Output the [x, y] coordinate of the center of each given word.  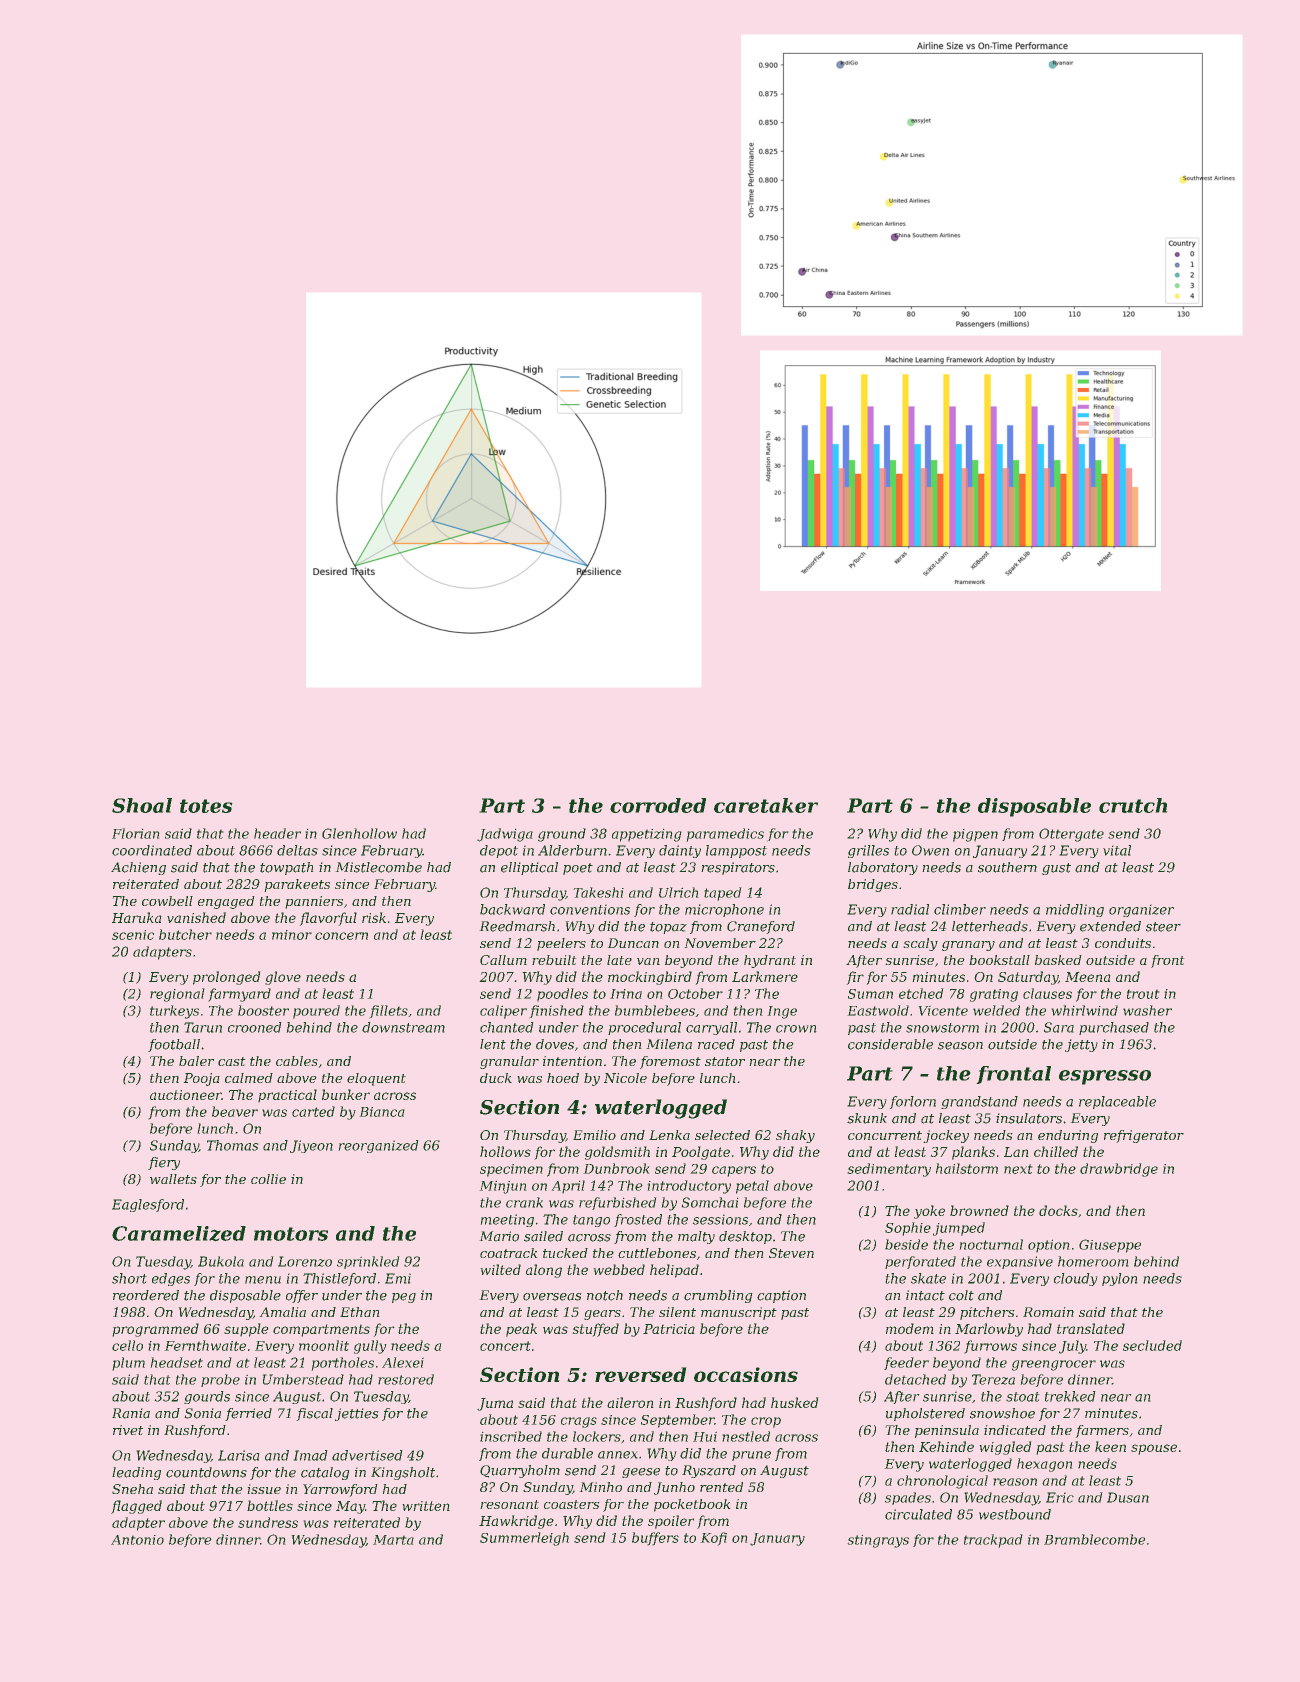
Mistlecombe [379, 867]
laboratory [883, 868]
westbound [1015, 1514]
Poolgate [701, 1153]
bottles [270, 1505]
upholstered [925, 1414]
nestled [746, 1436]
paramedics [725, 835]
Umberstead [303, 1379]
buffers [655, 1538]
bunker [346, 1094]
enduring [1068, 1136]
